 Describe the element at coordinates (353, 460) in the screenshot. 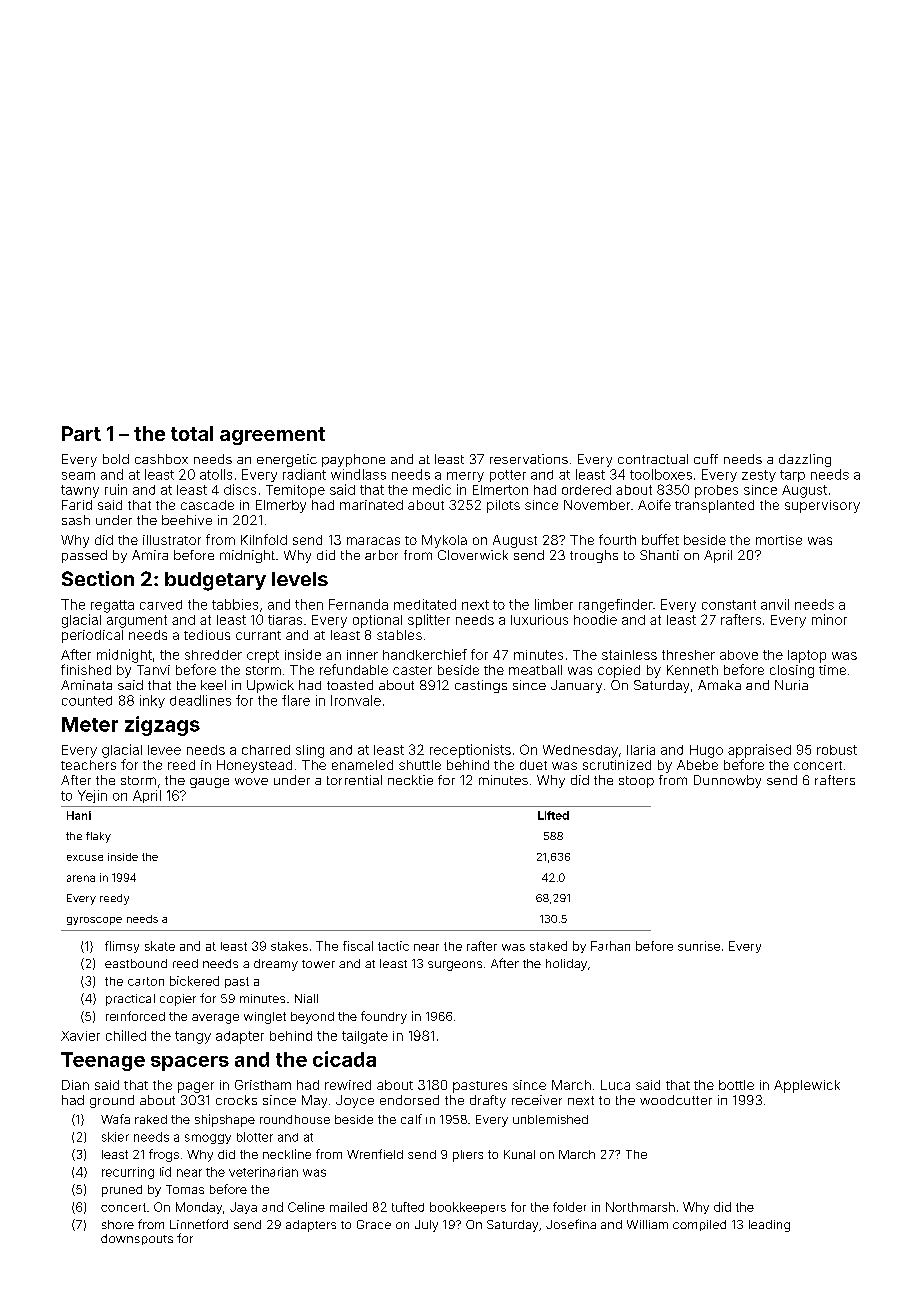

I see `payphone` at that location.
